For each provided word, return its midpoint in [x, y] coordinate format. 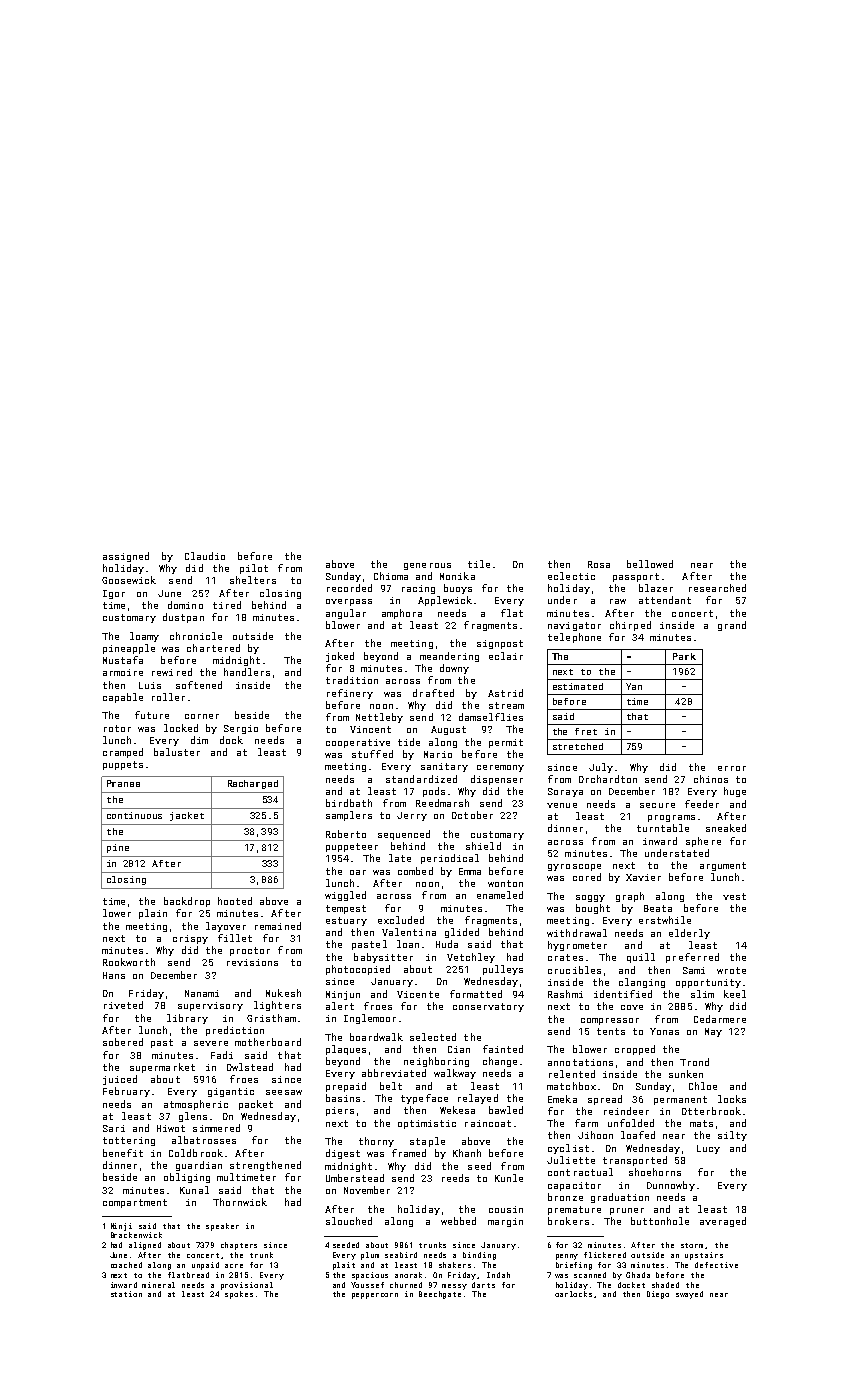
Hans [114, 975]
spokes [239, 1295]
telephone [574, 638]
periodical [450, 859]
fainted [503, 1049]
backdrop [187, 902]
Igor [114, 594]
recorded [349, 588]
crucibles [574, 970]
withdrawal [577, 933]
